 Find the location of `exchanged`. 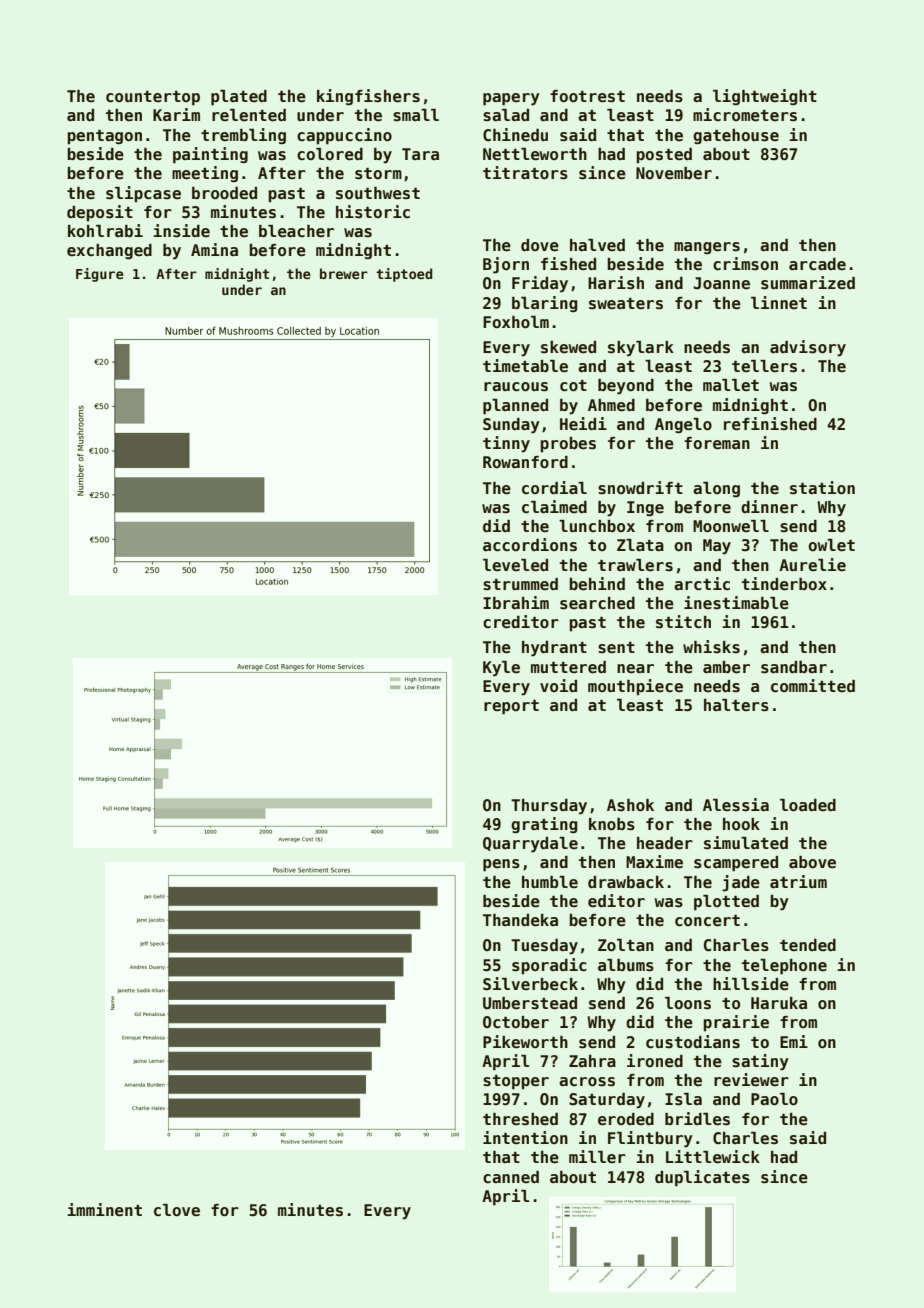

exchanged is located at coordinates (109, 251).
